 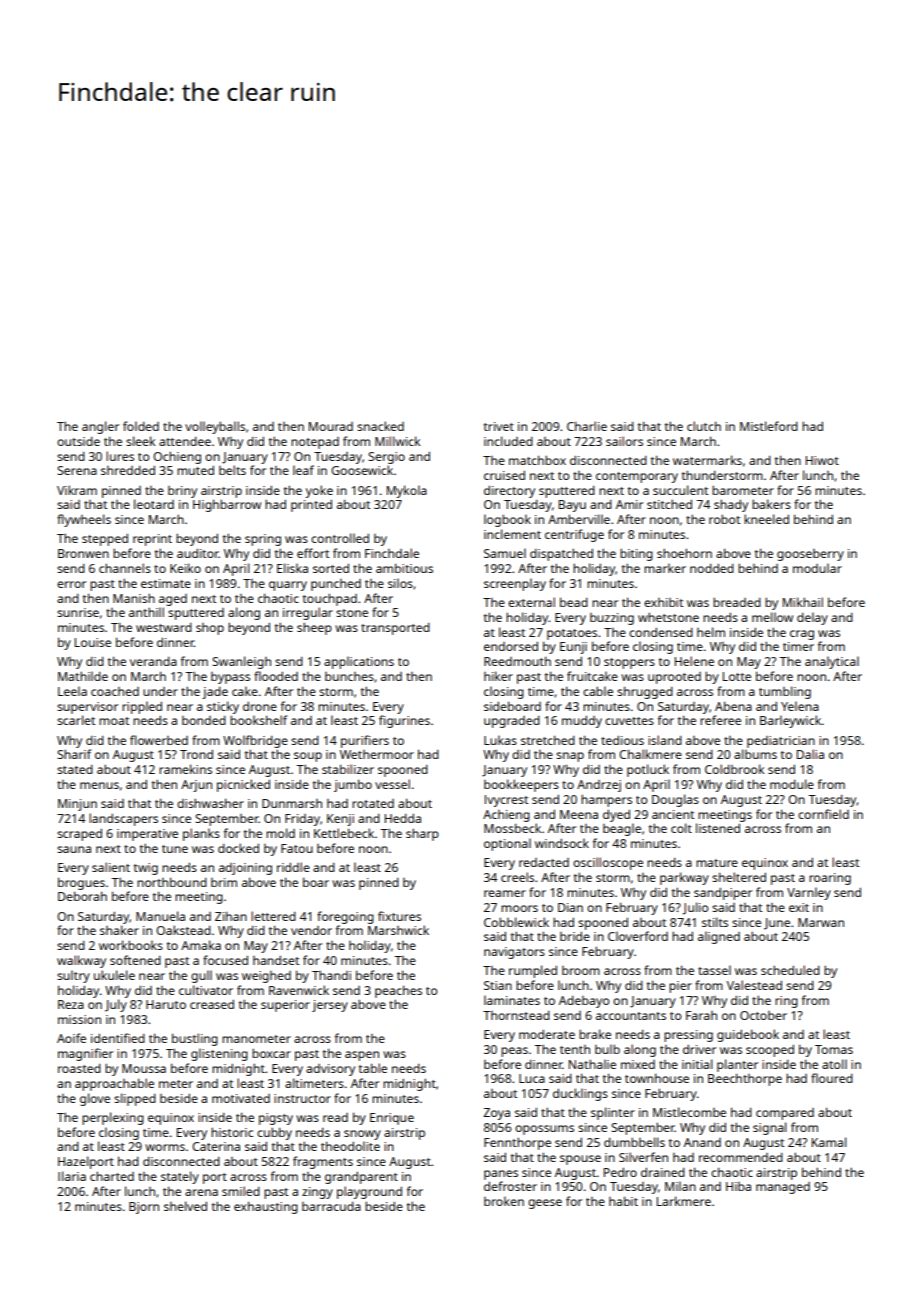 What do you see at coordinates (622, 829) in the screenshot?
I see `beagle` at bounding box center [622, 829].
